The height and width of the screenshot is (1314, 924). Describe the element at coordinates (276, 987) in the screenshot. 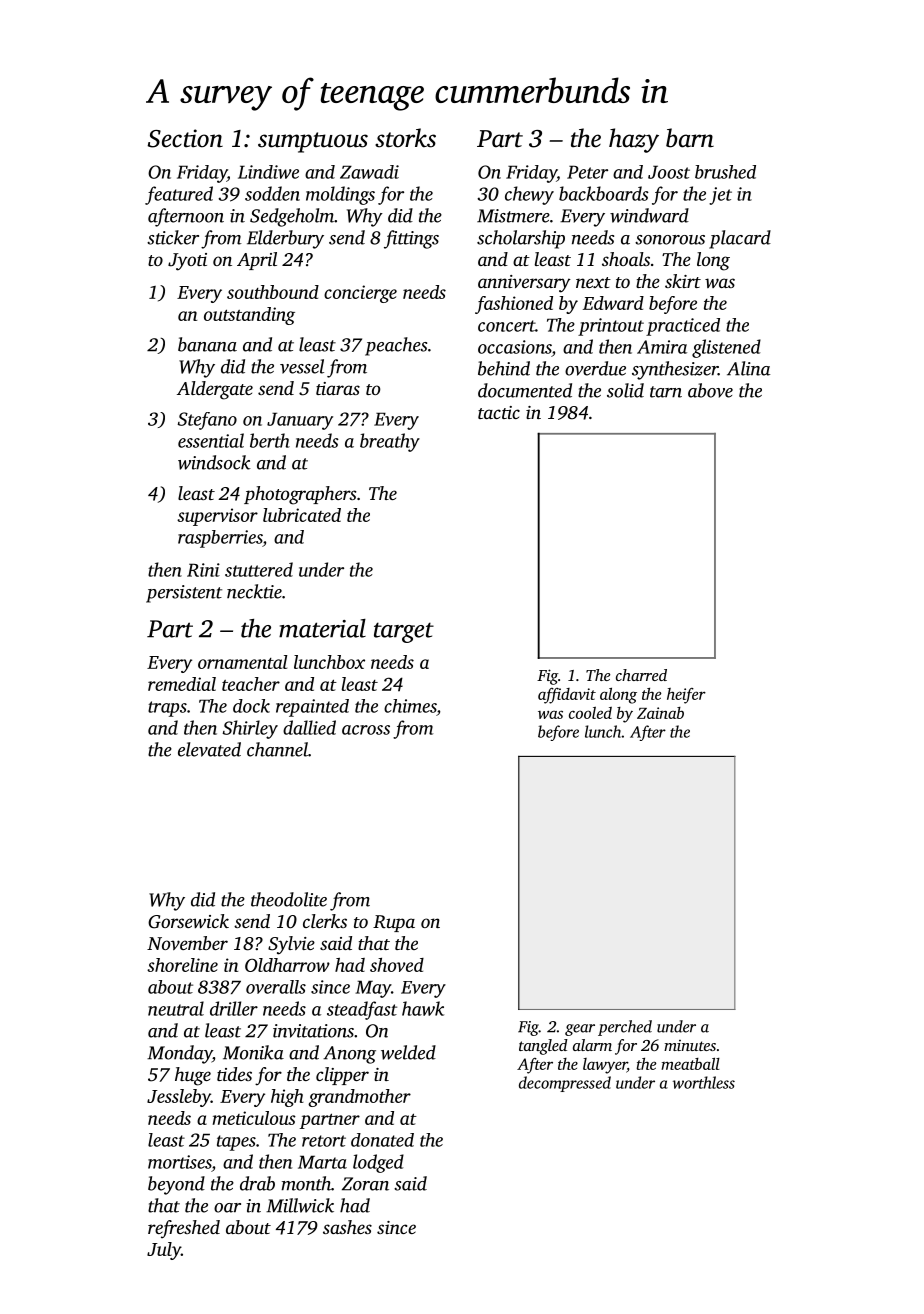

I see `overalls` at that location.
